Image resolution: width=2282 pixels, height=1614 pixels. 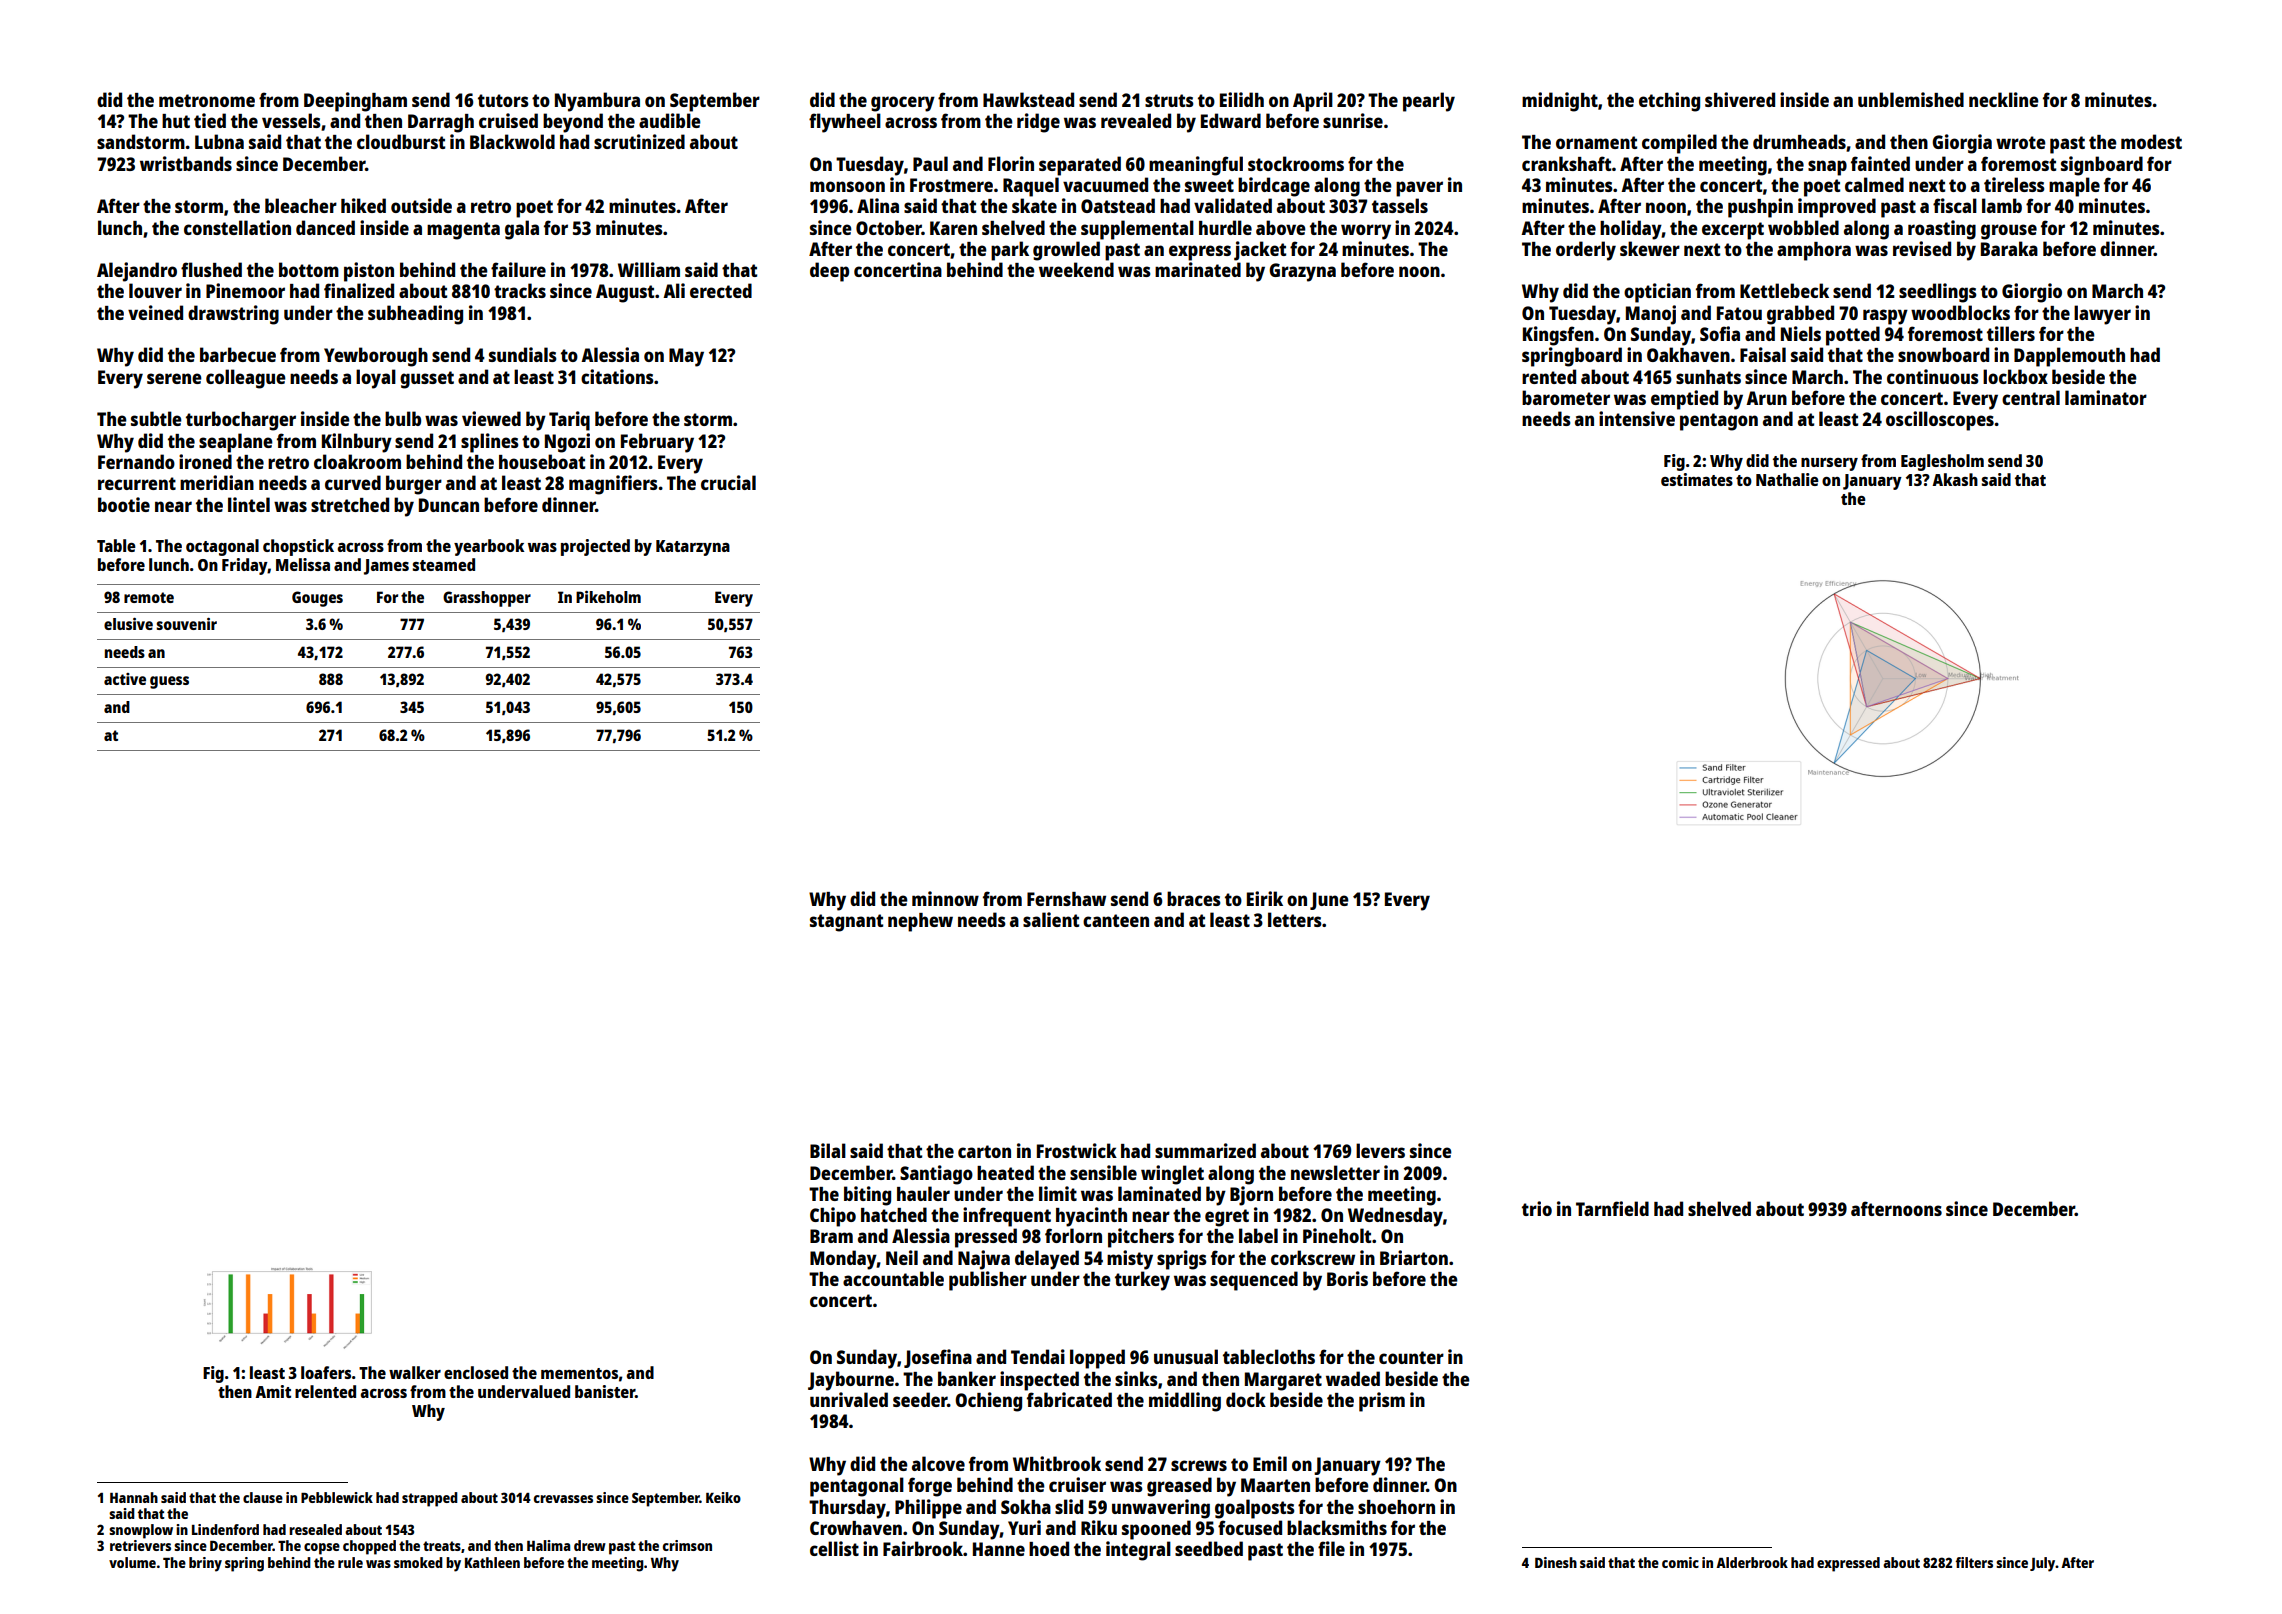 I want to click on Katarzyna, so click(x=693, y=548).
